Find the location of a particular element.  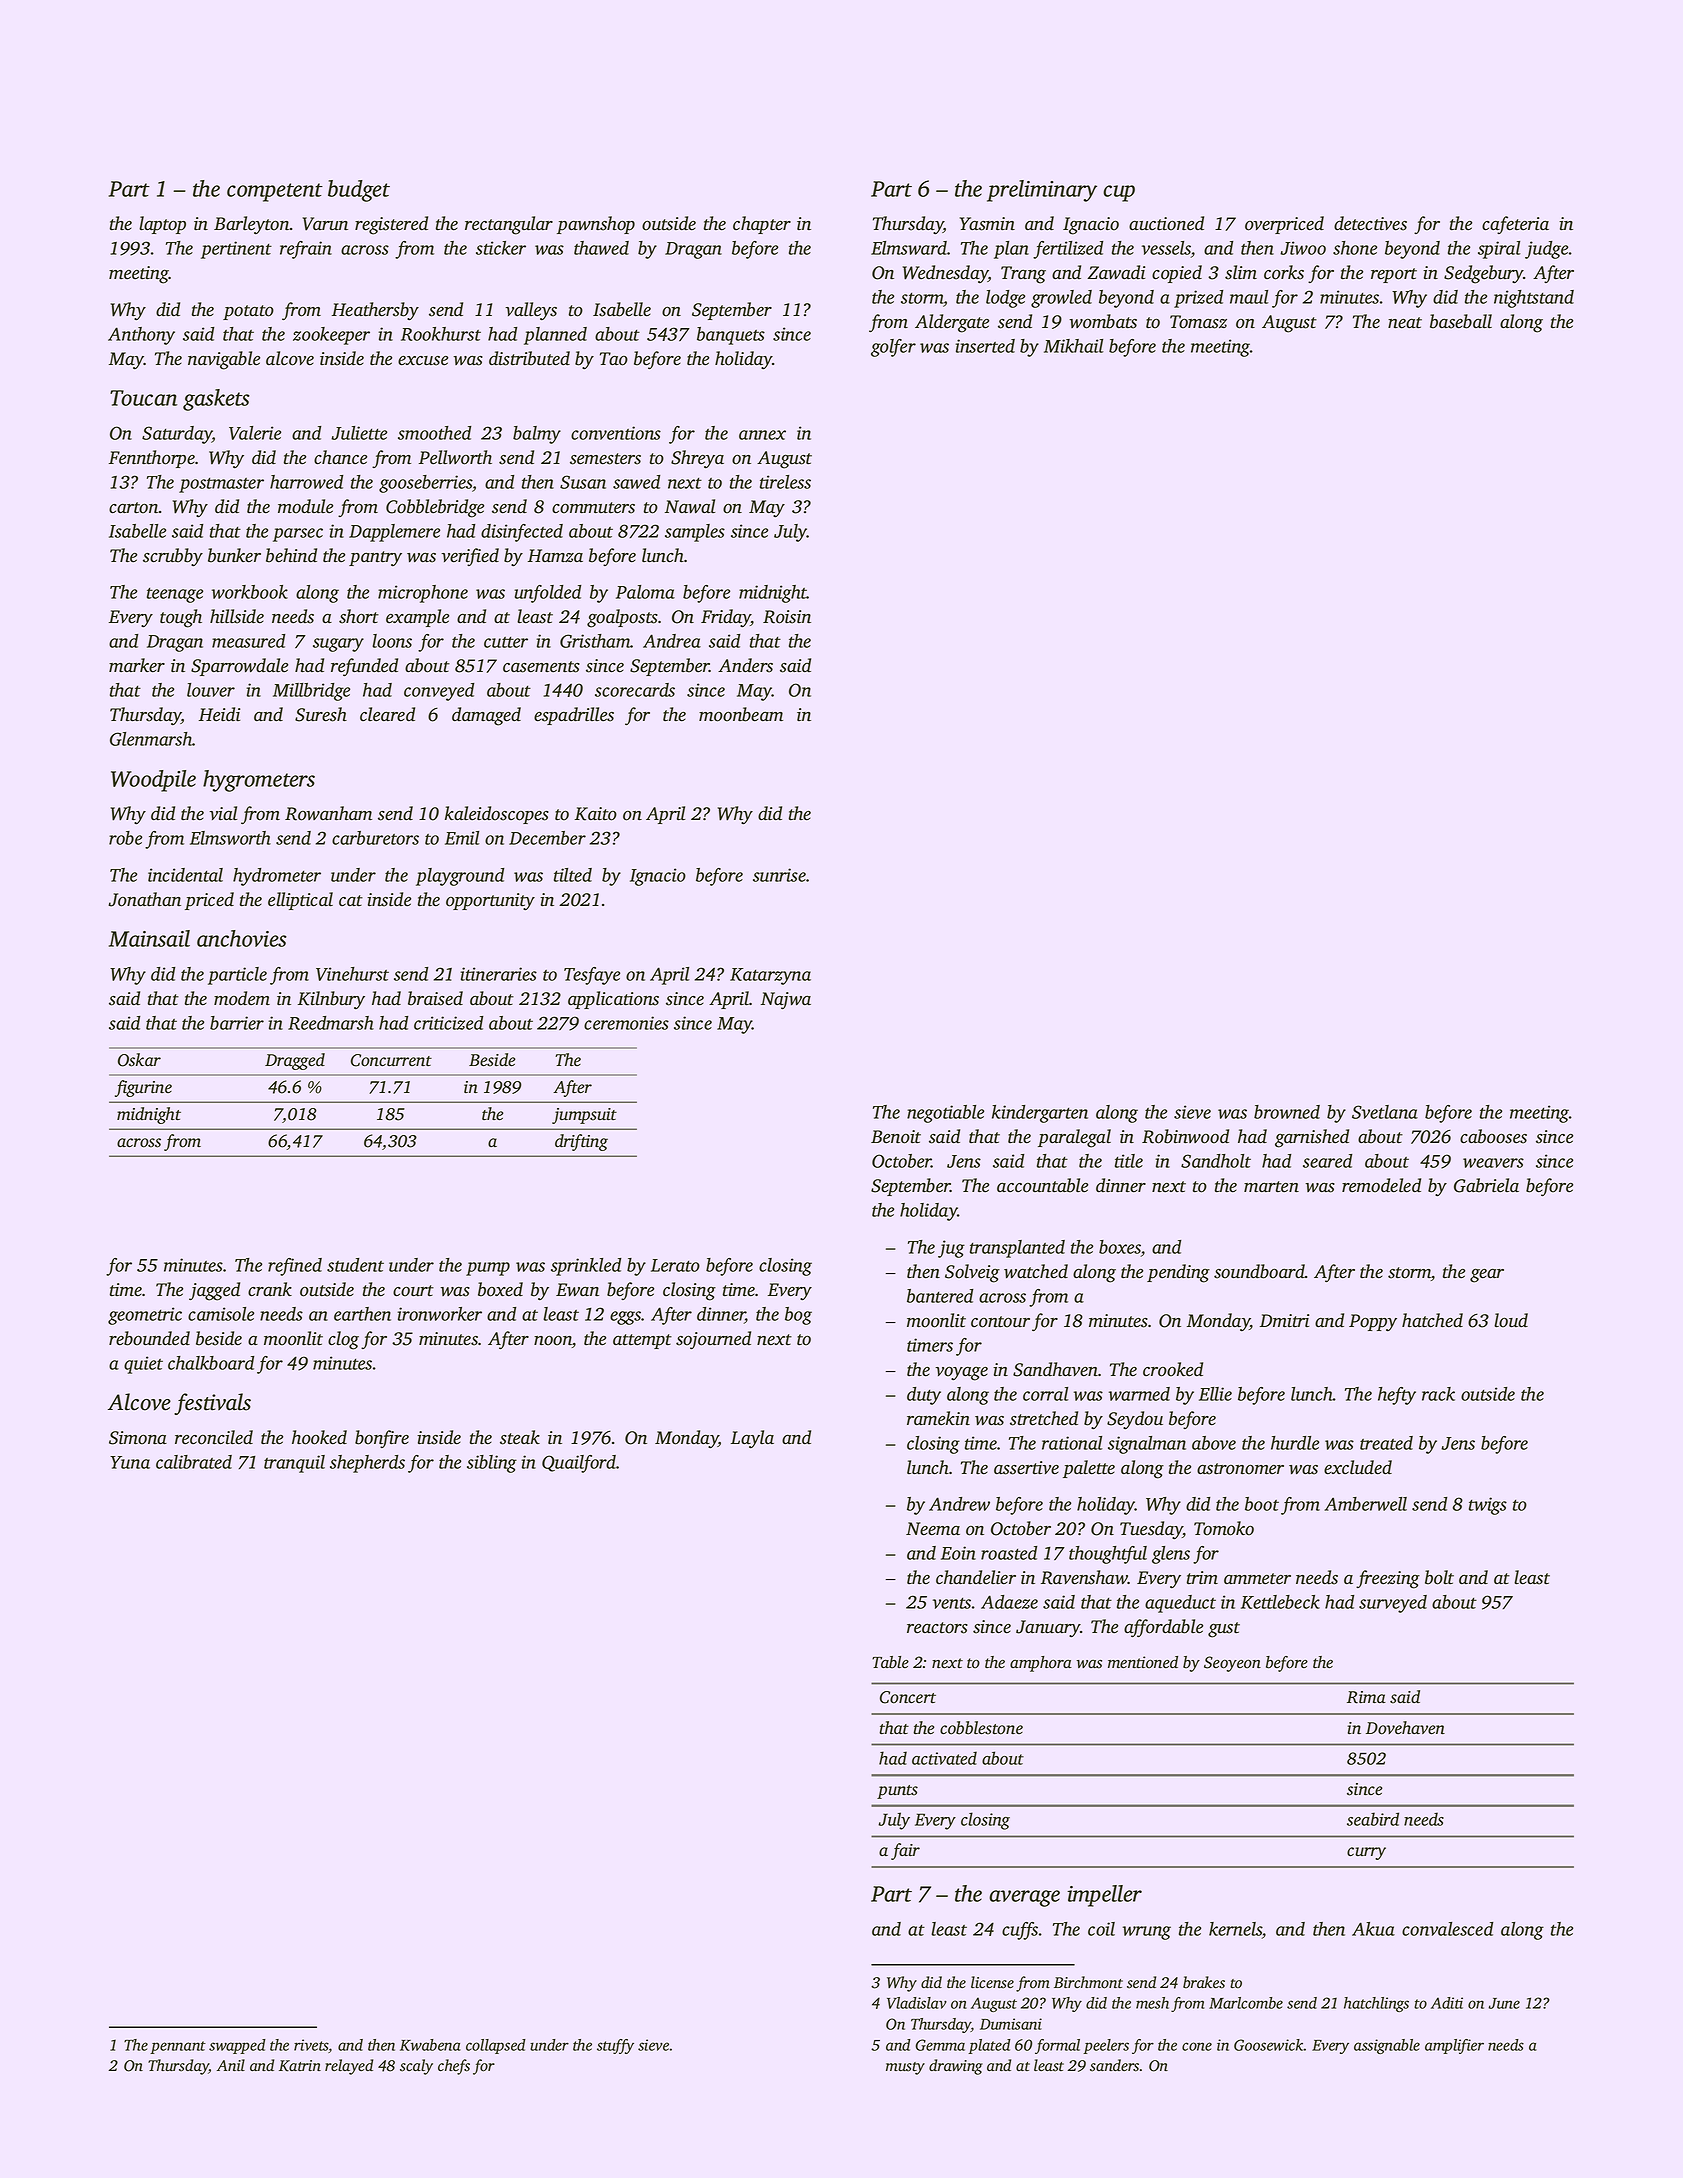

refrain is located at coordinates (306, 250).
